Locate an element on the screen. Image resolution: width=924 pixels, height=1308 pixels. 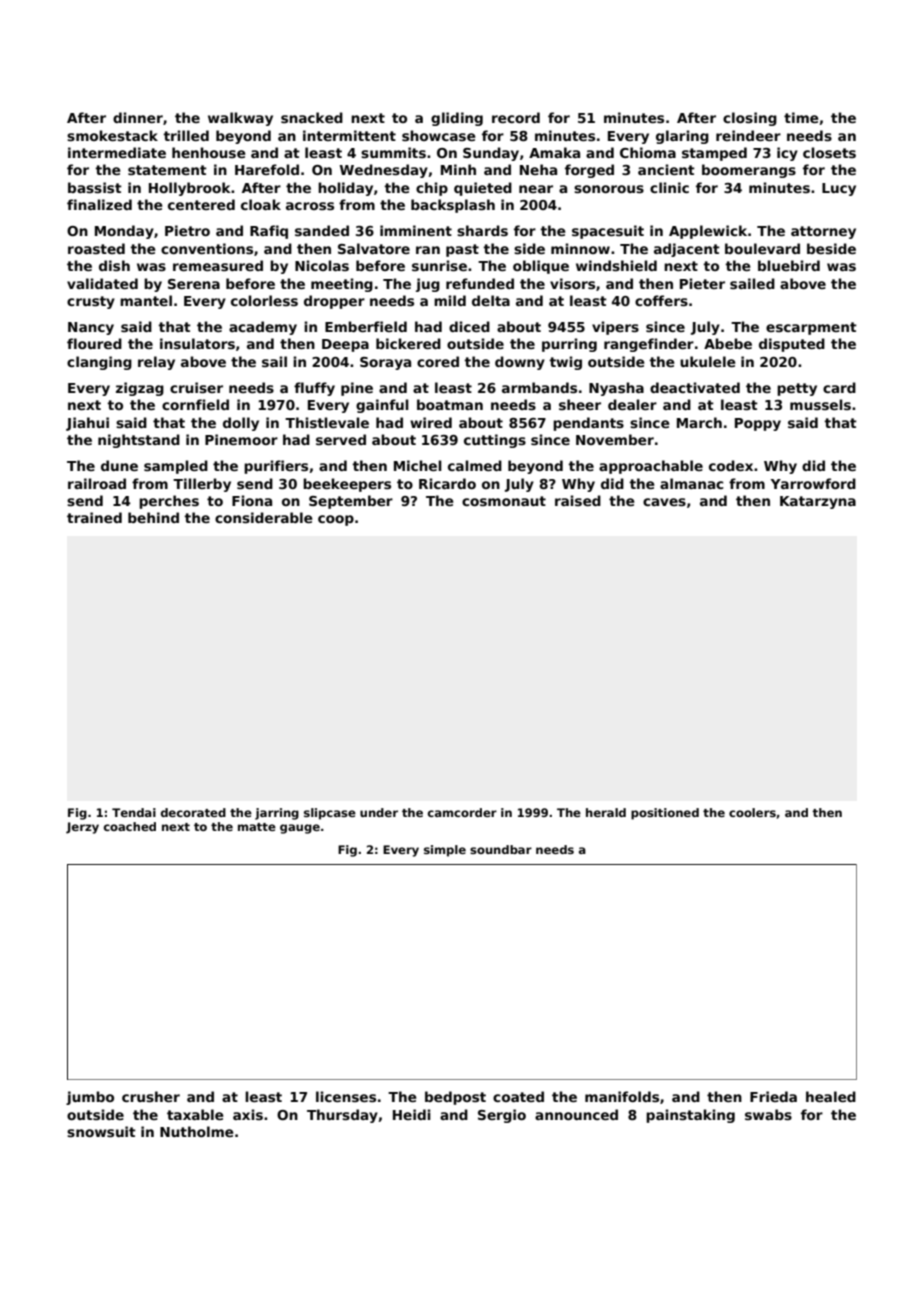
snacked is located at coordinates (312, 117).
